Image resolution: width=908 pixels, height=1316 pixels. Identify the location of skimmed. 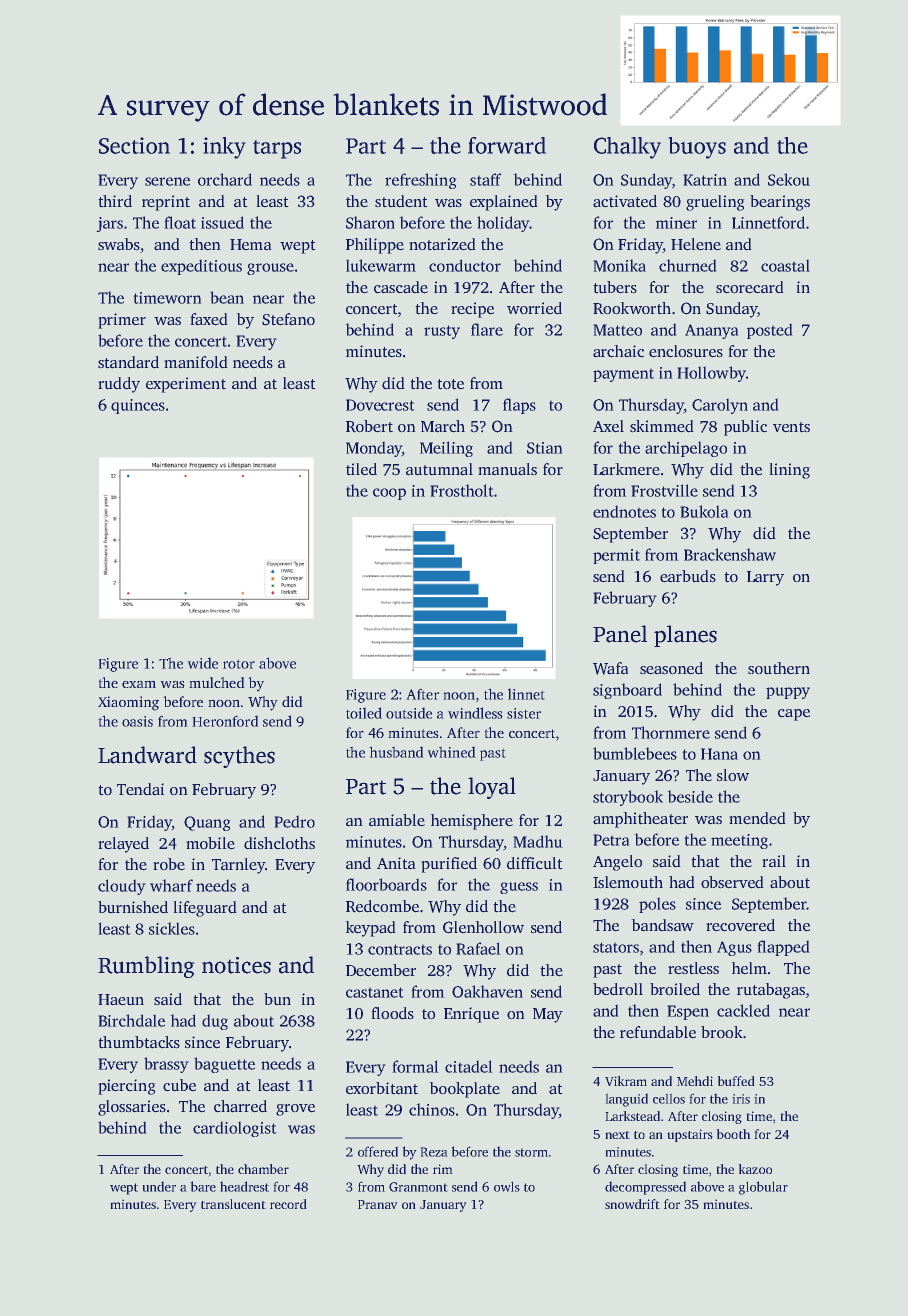
(662, 426).
